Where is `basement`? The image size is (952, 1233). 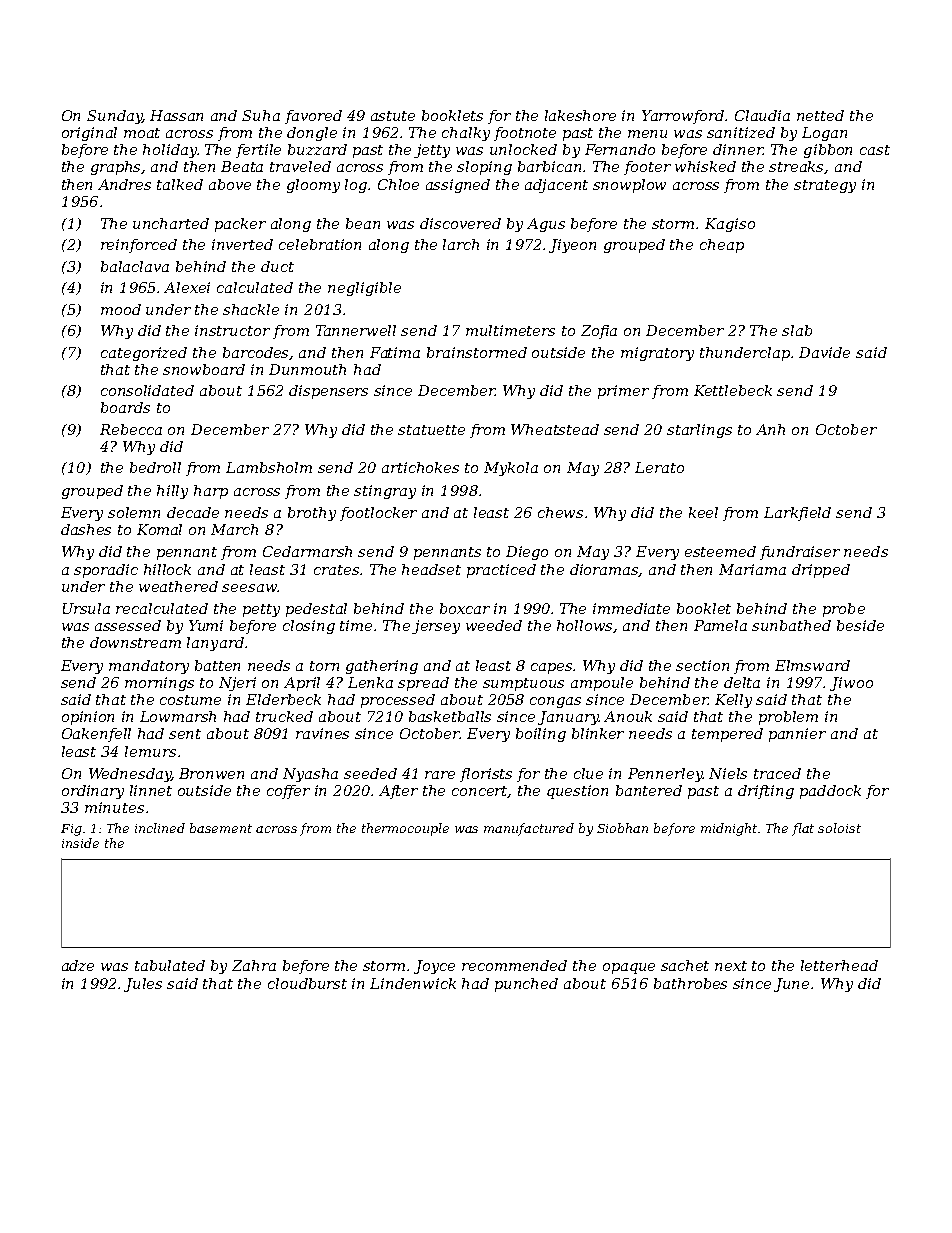
basement is located at coordinates (221, 828).
